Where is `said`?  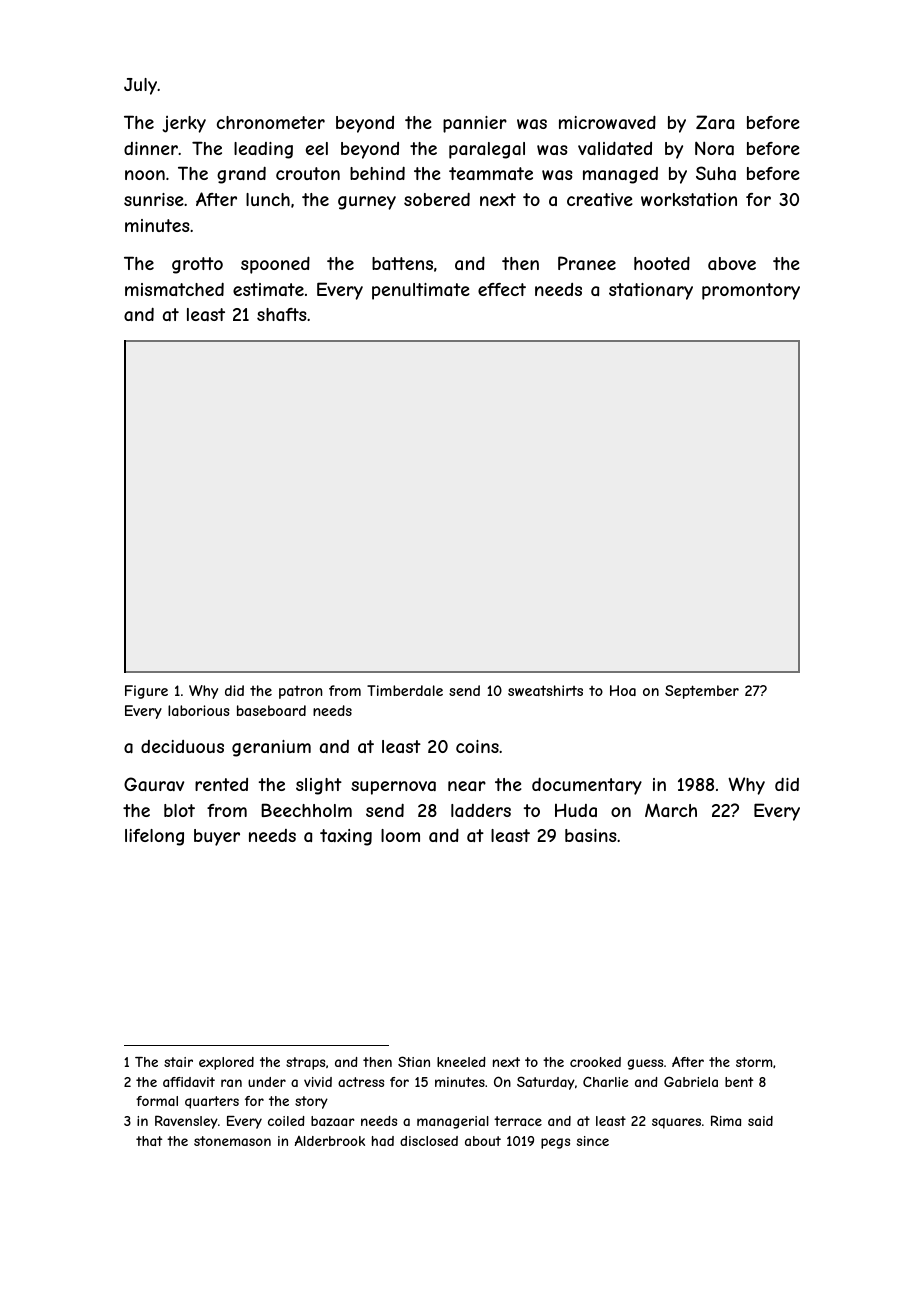
said is located at coordinates (760, 1121).
